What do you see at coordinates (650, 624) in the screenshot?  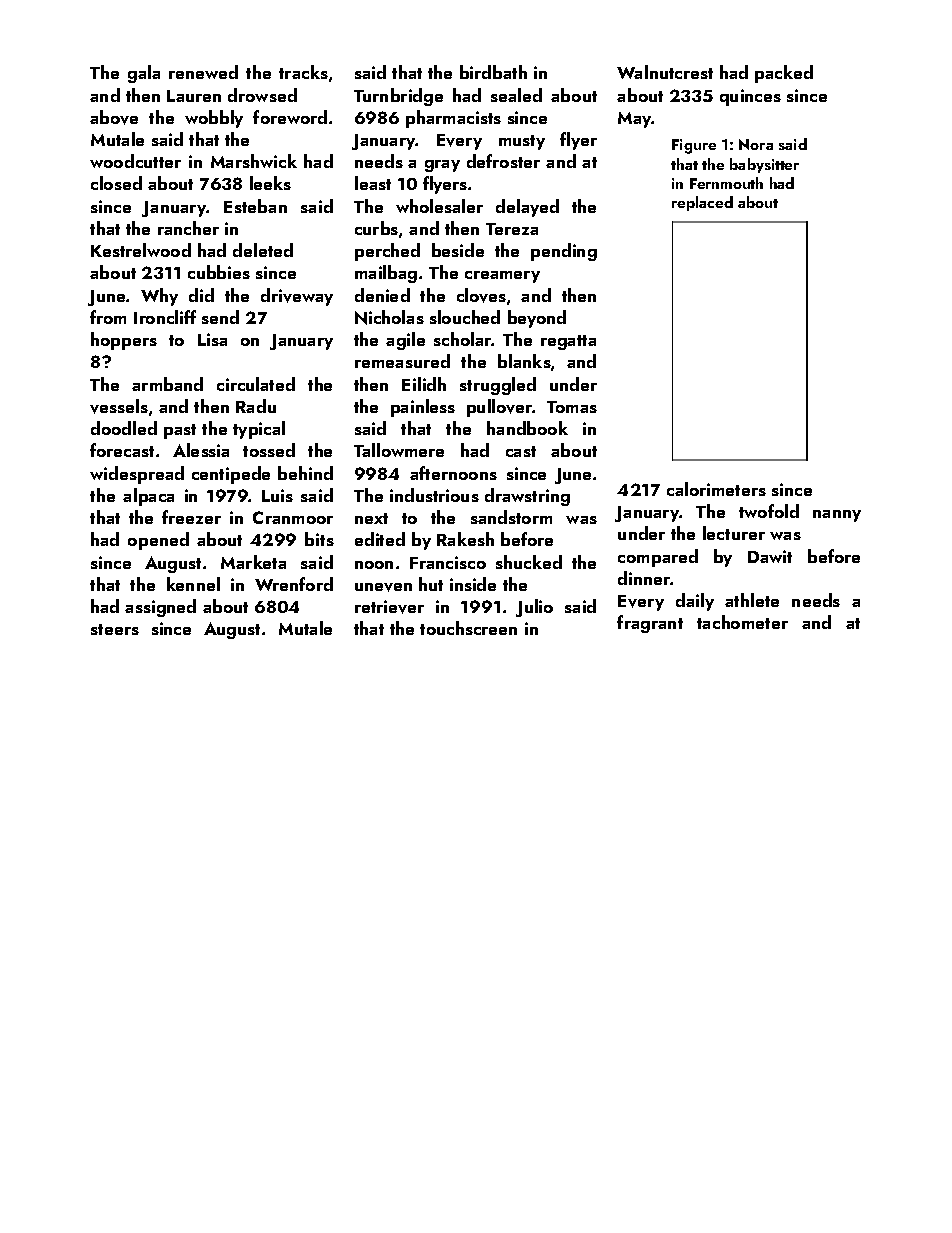 I see `fragrant` at bounding box center [650, 624].
